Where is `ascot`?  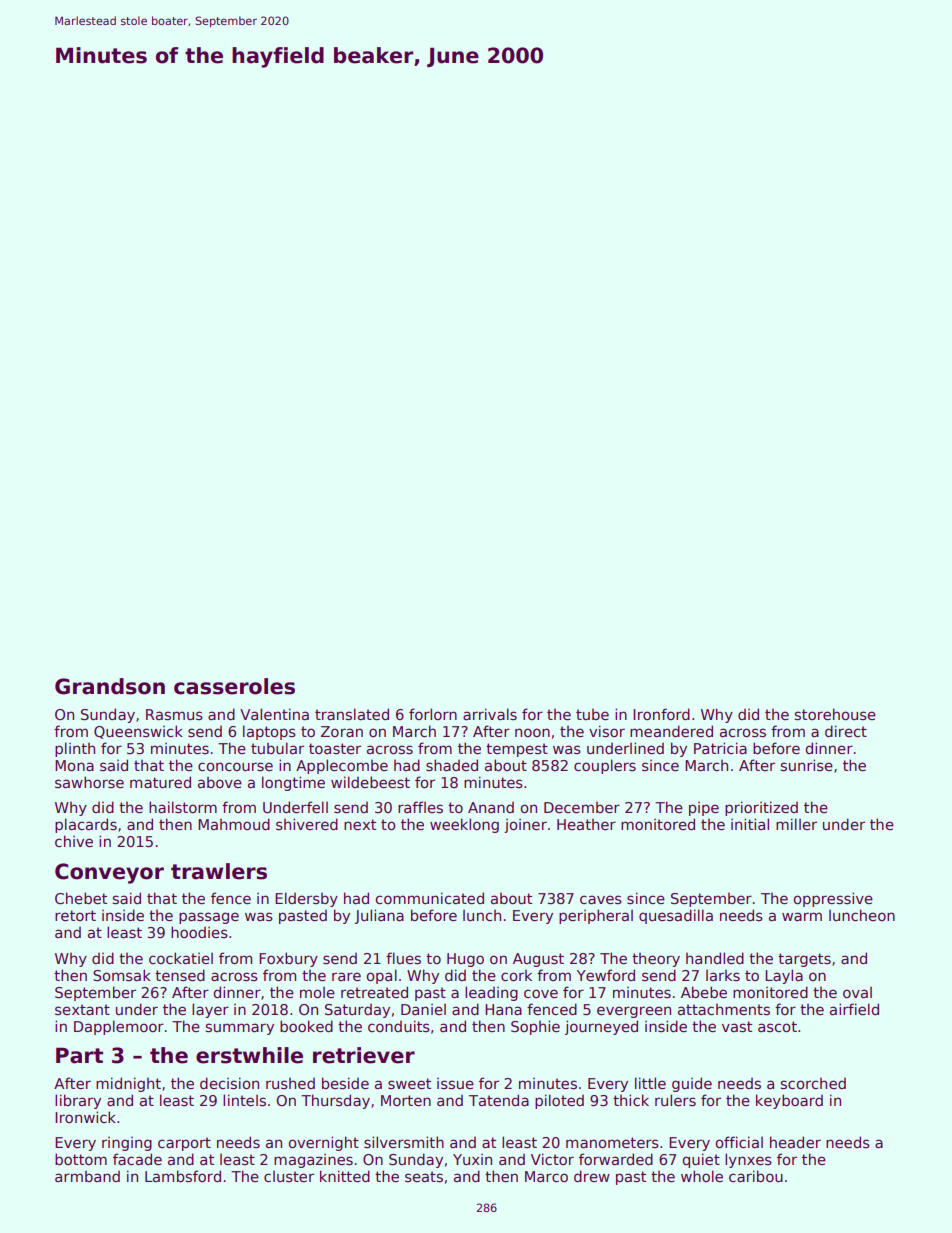
ascot is located at coordinates (777, 1026).
